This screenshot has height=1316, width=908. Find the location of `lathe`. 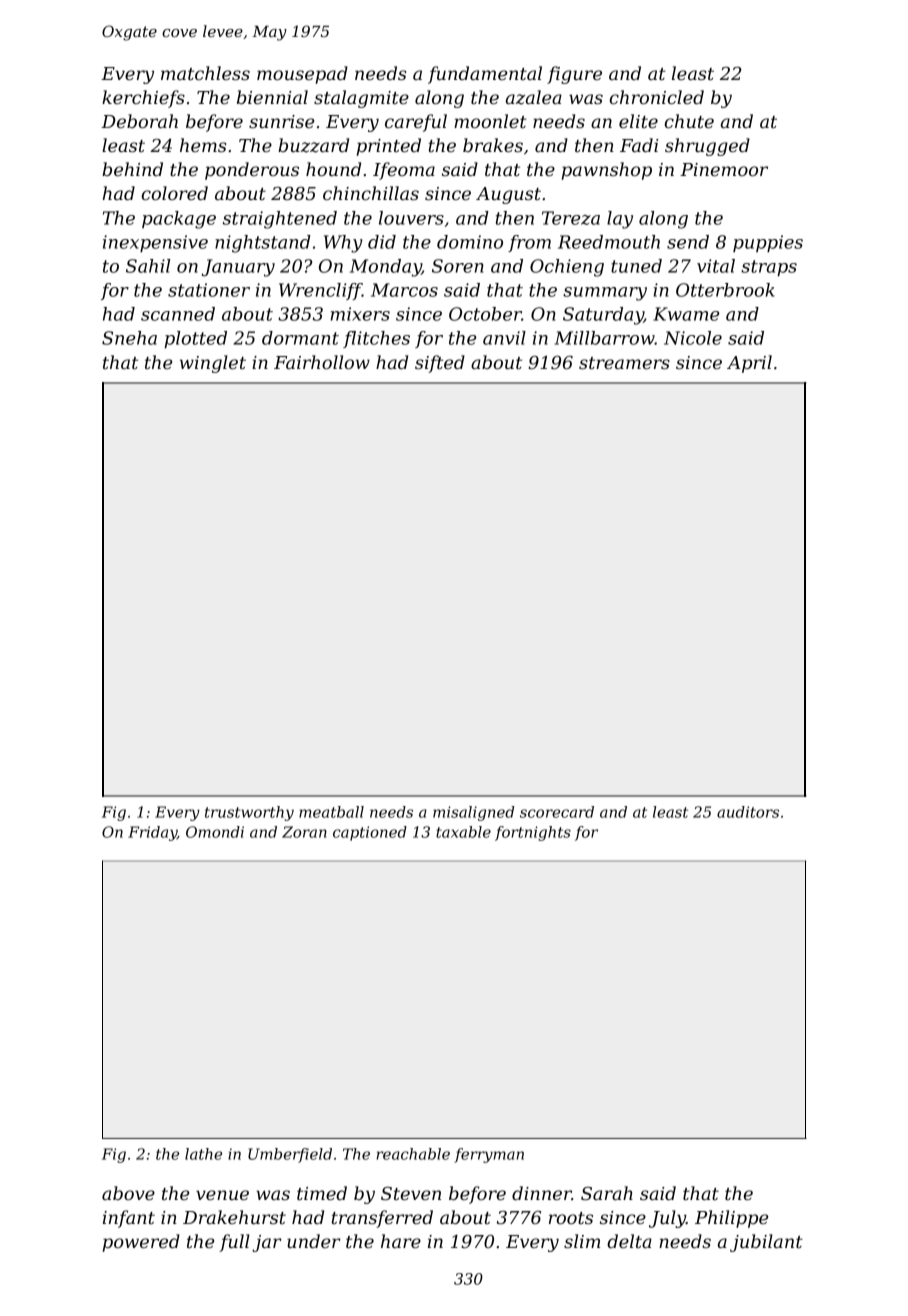

lathe is located at coordinates (203, 1154).
